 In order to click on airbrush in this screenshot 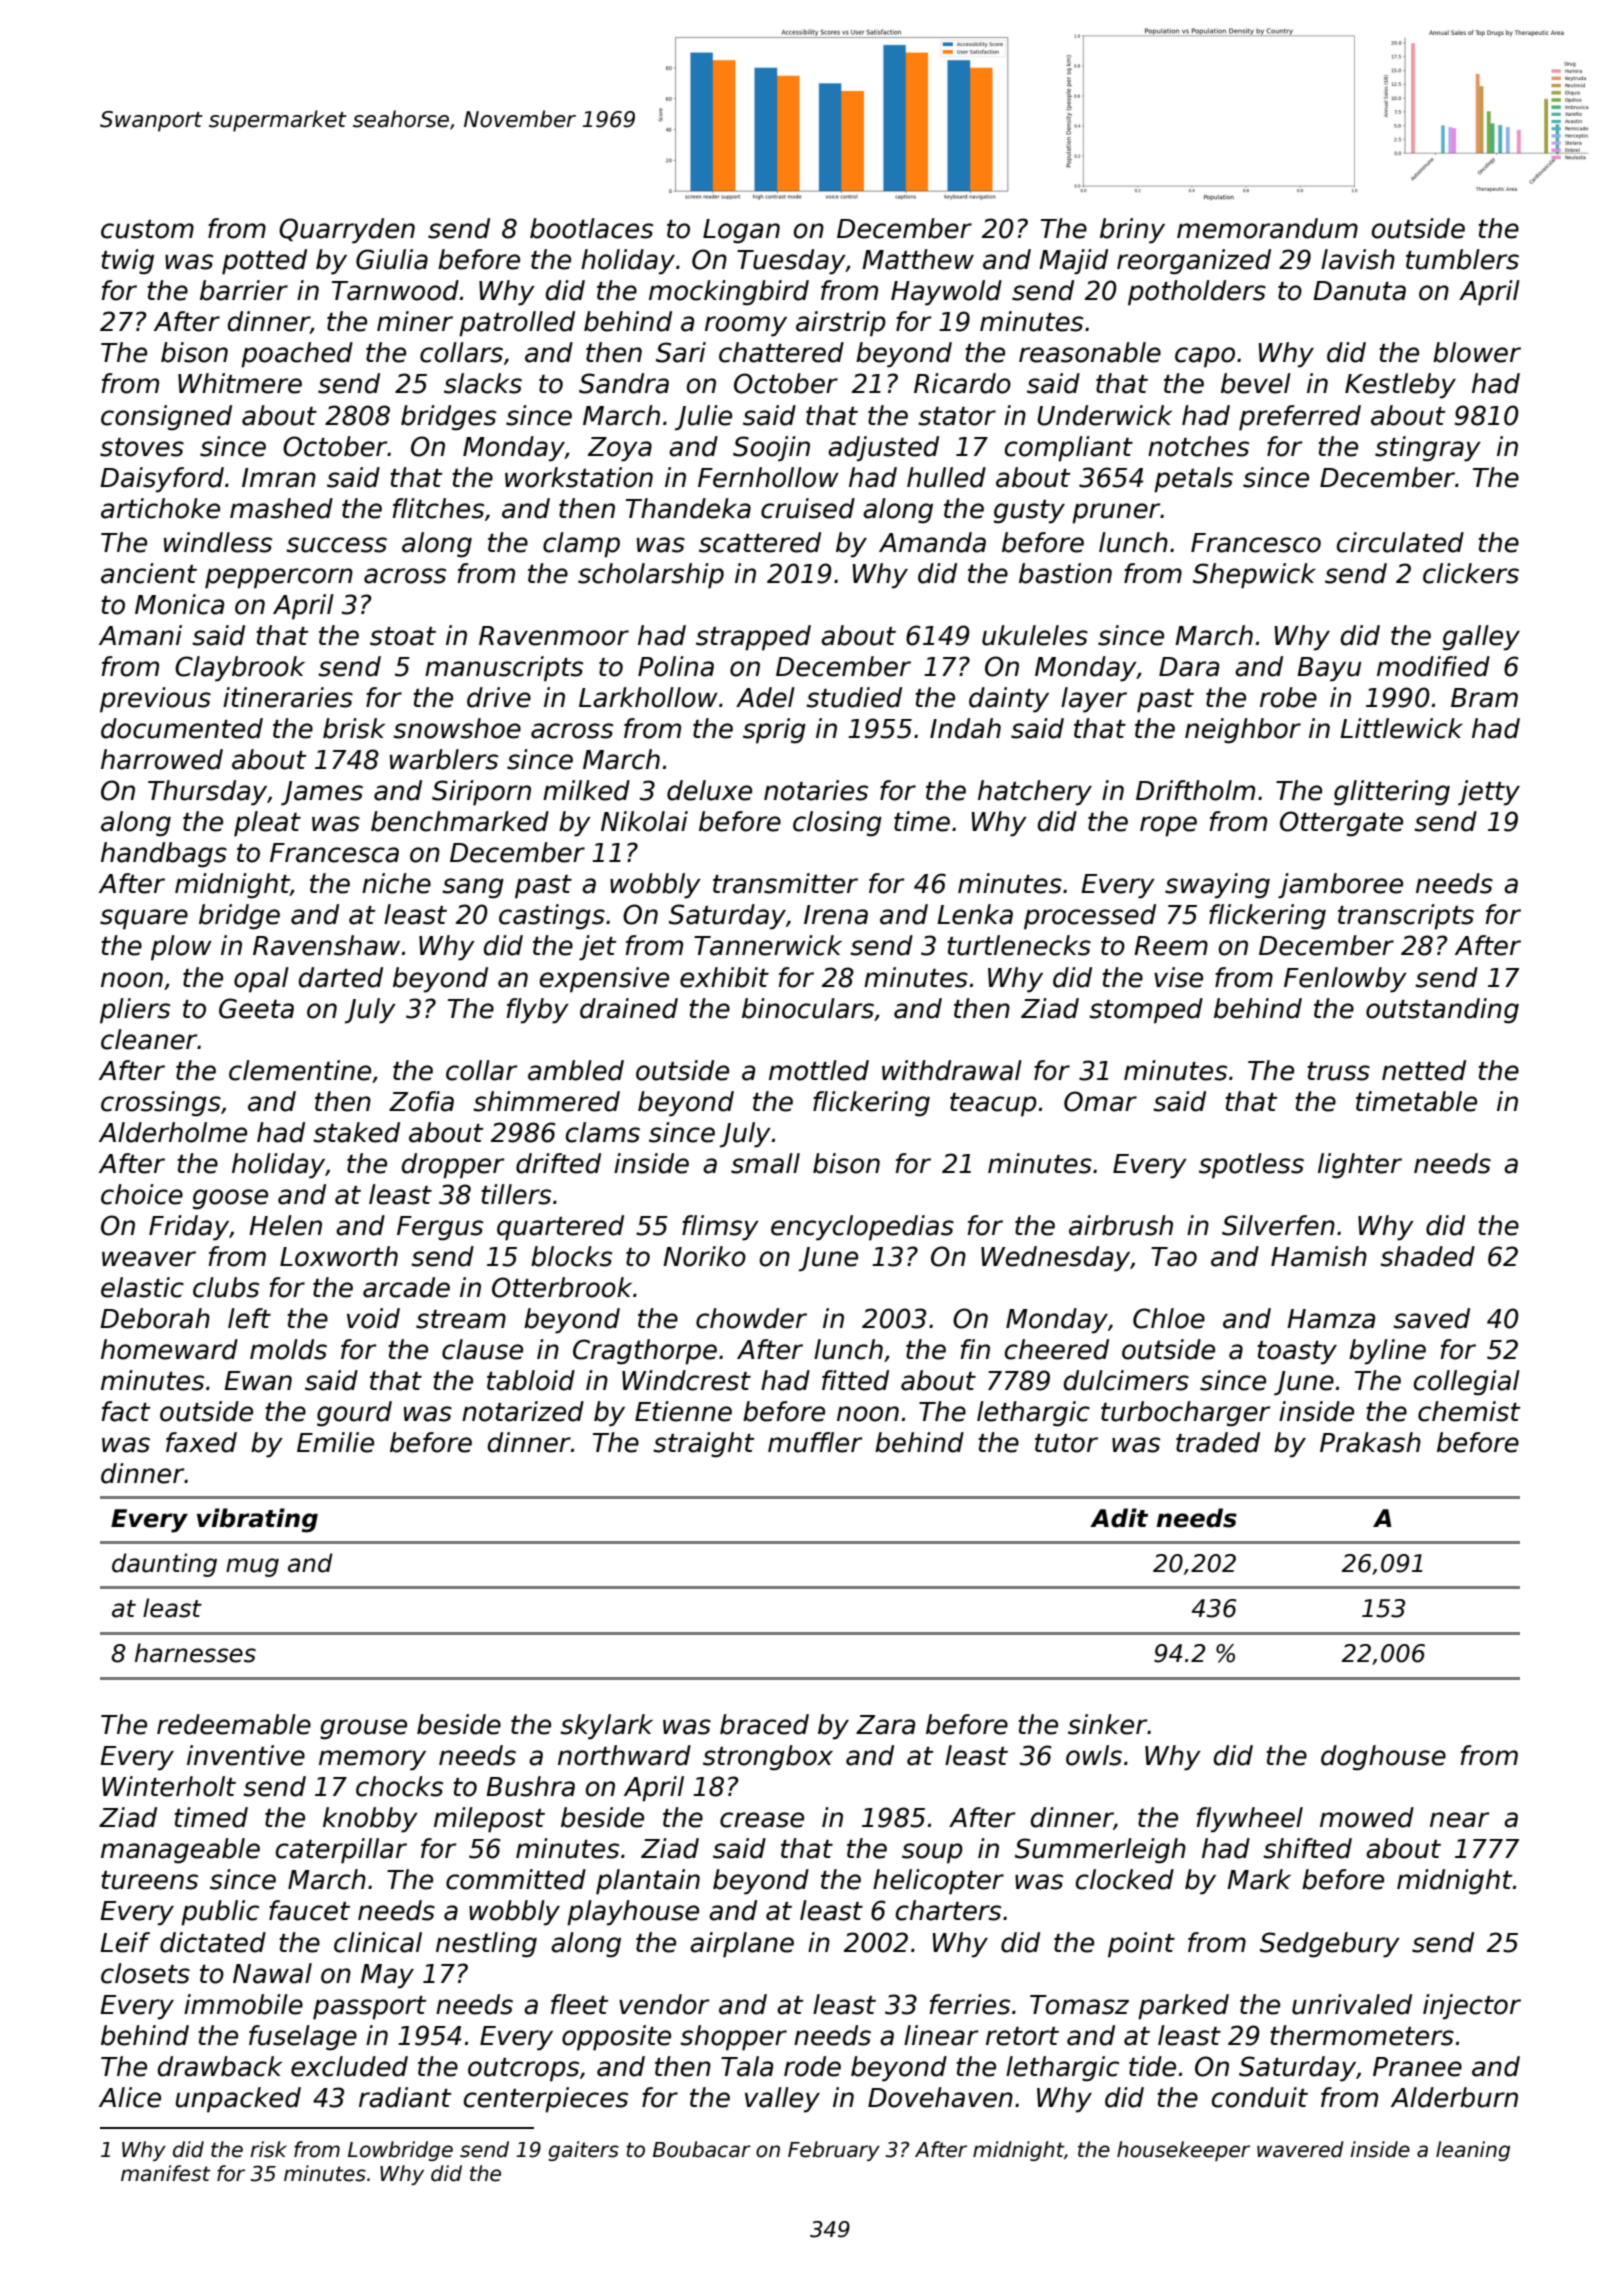, I will do `click(1121, 1225)`.
